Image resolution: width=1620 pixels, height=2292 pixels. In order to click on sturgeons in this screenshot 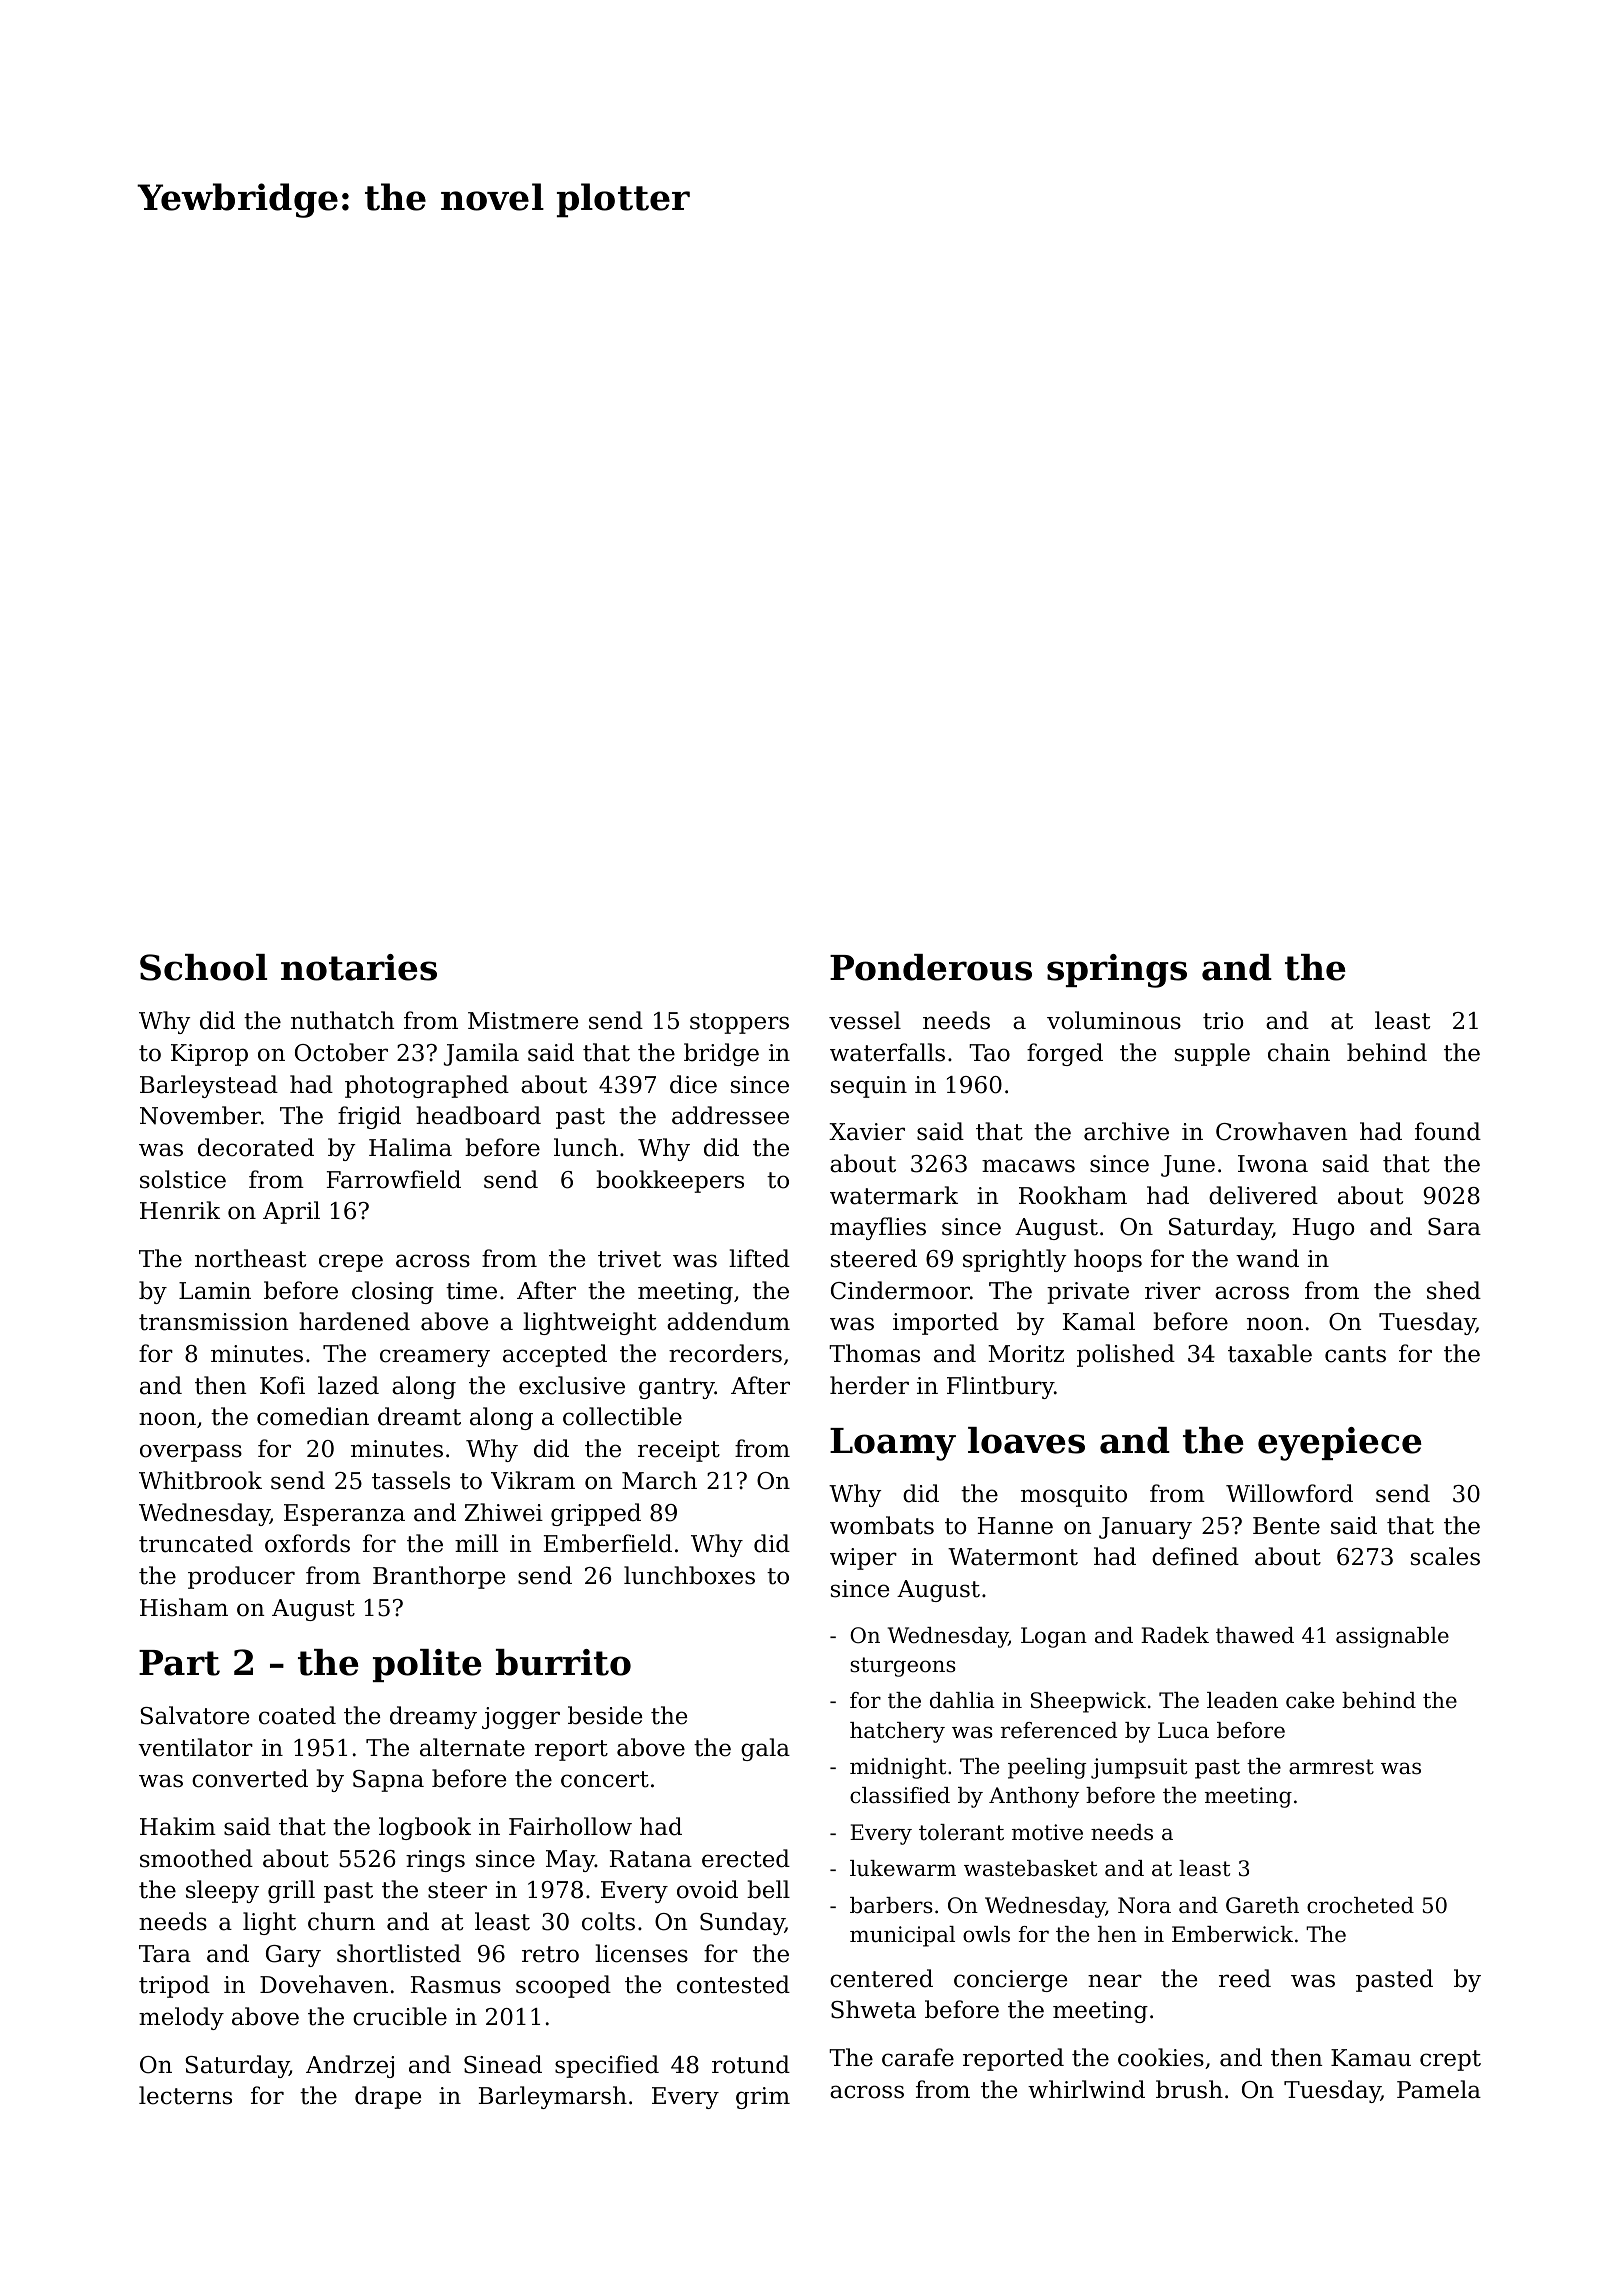, I will do `click(903, 1667)`.
